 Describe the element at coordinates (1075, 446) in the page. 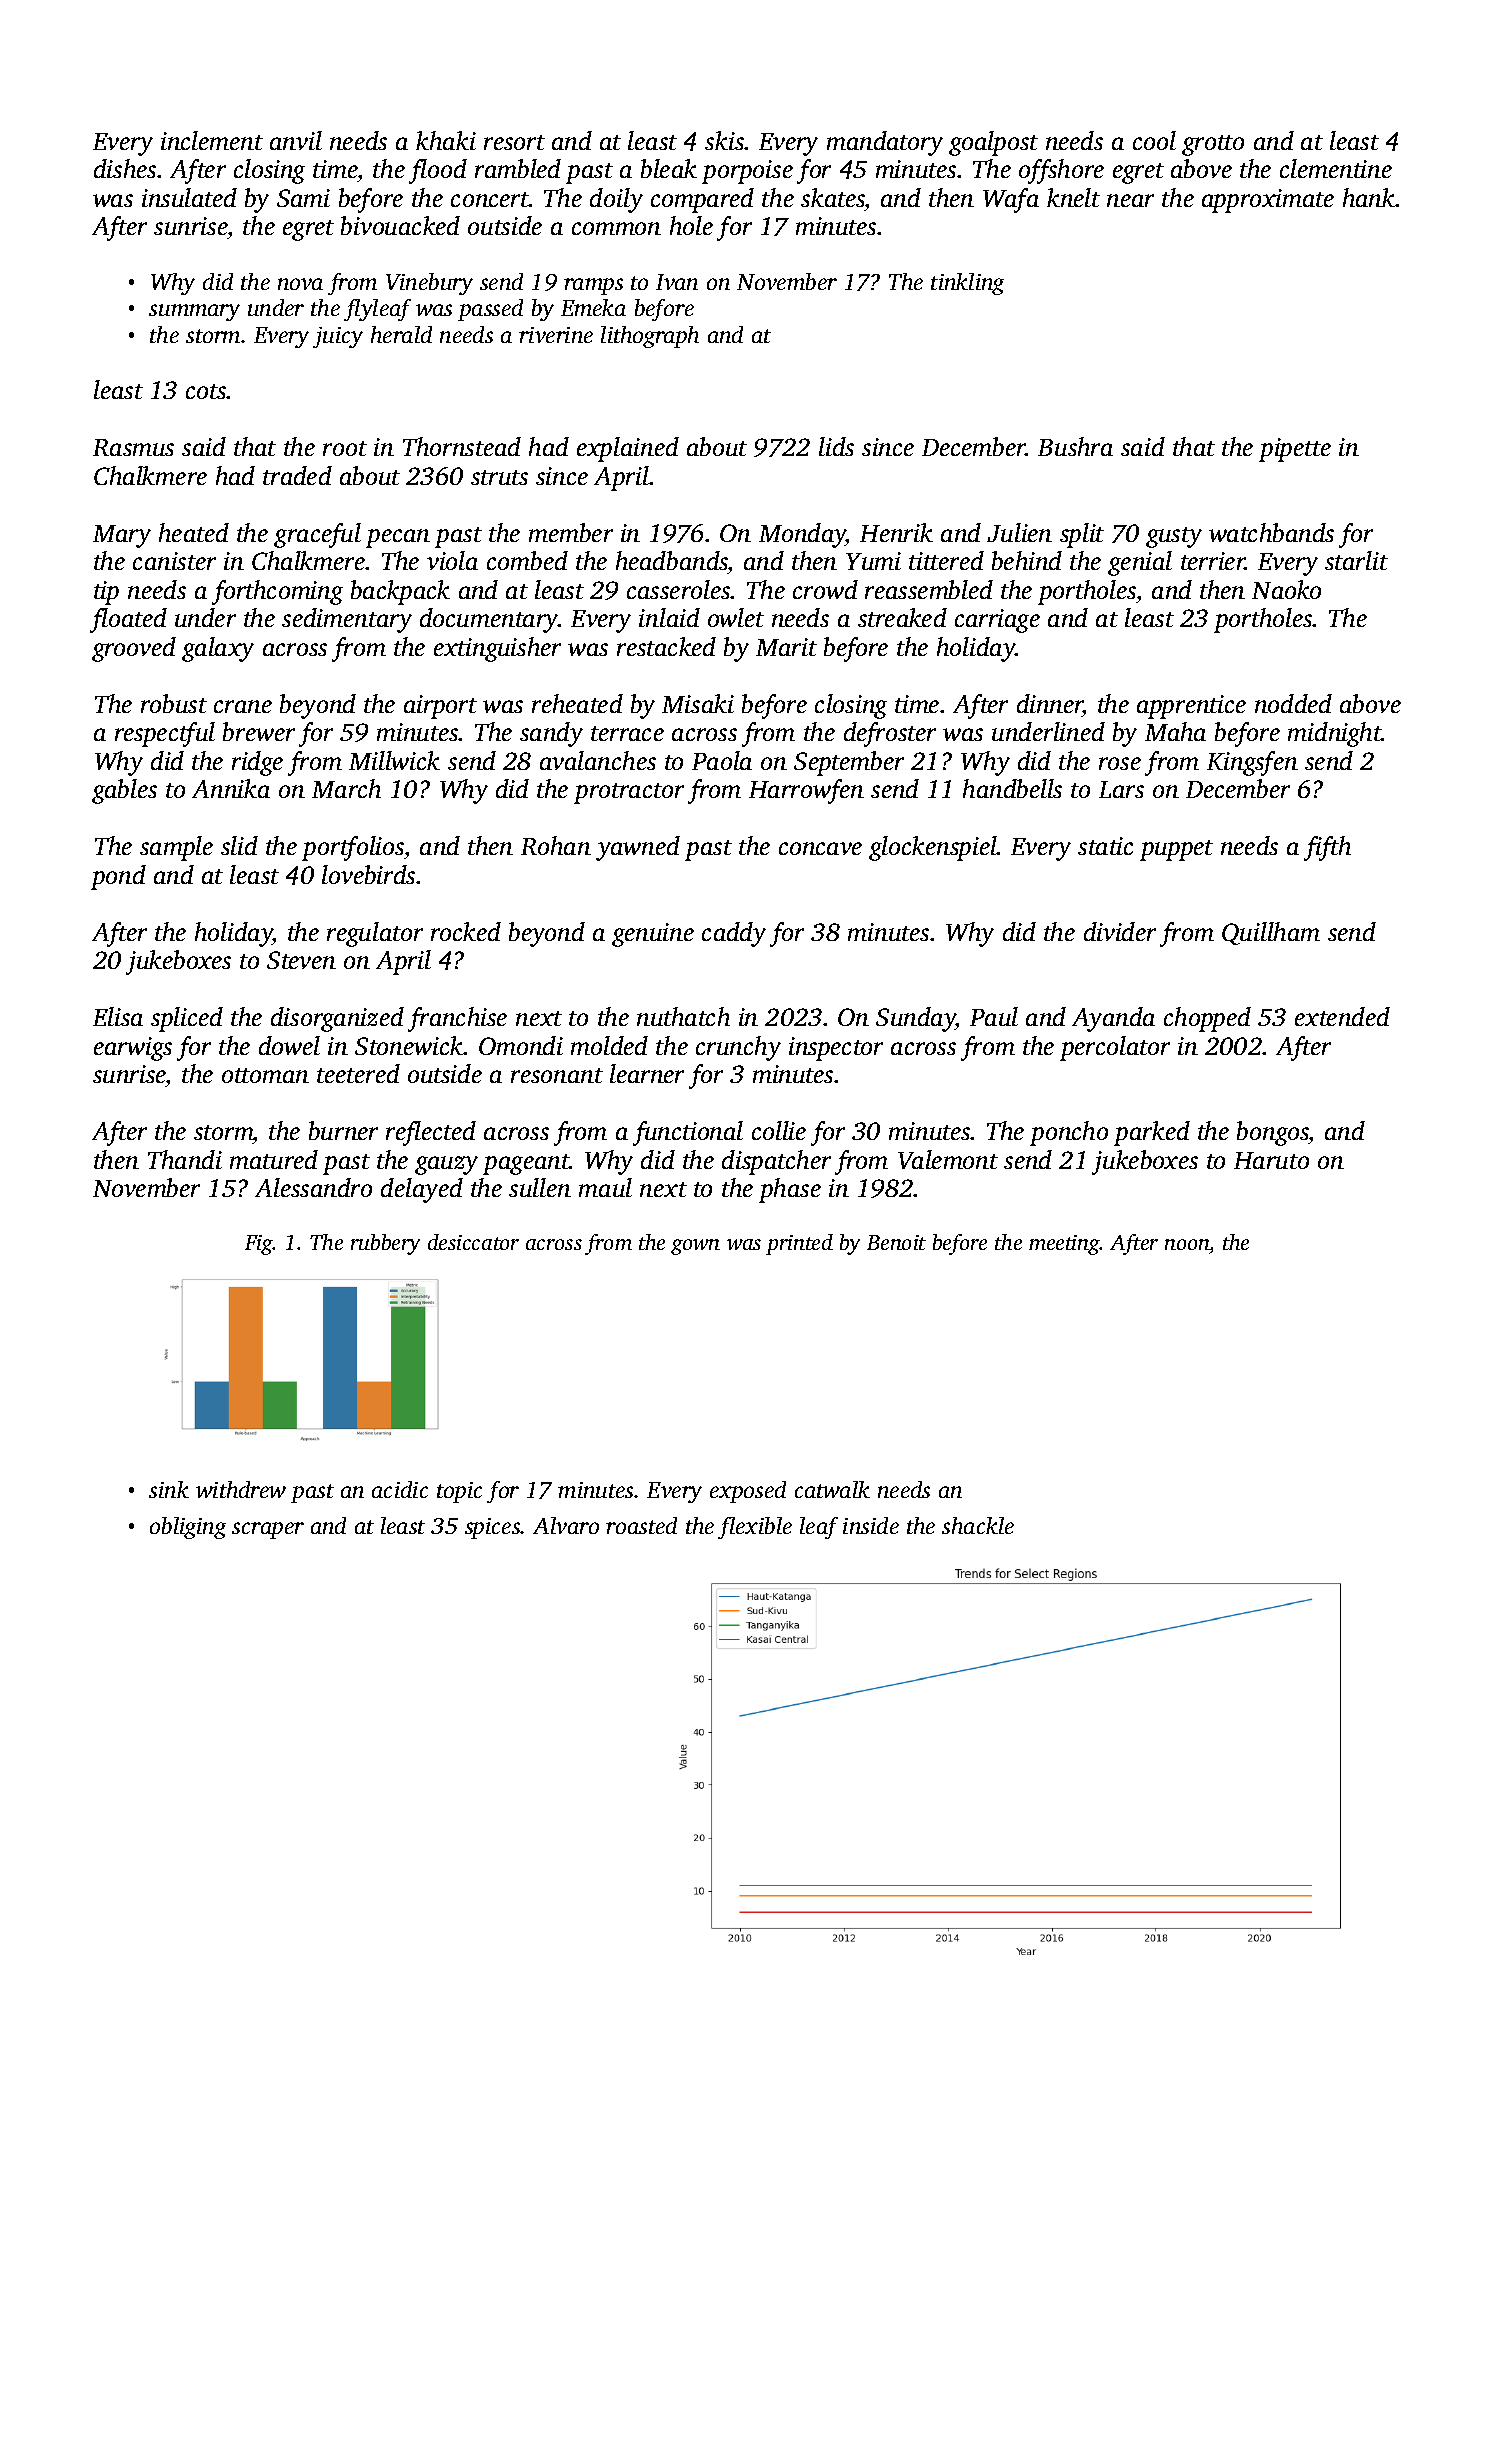

I see `Bushra` at that location.
